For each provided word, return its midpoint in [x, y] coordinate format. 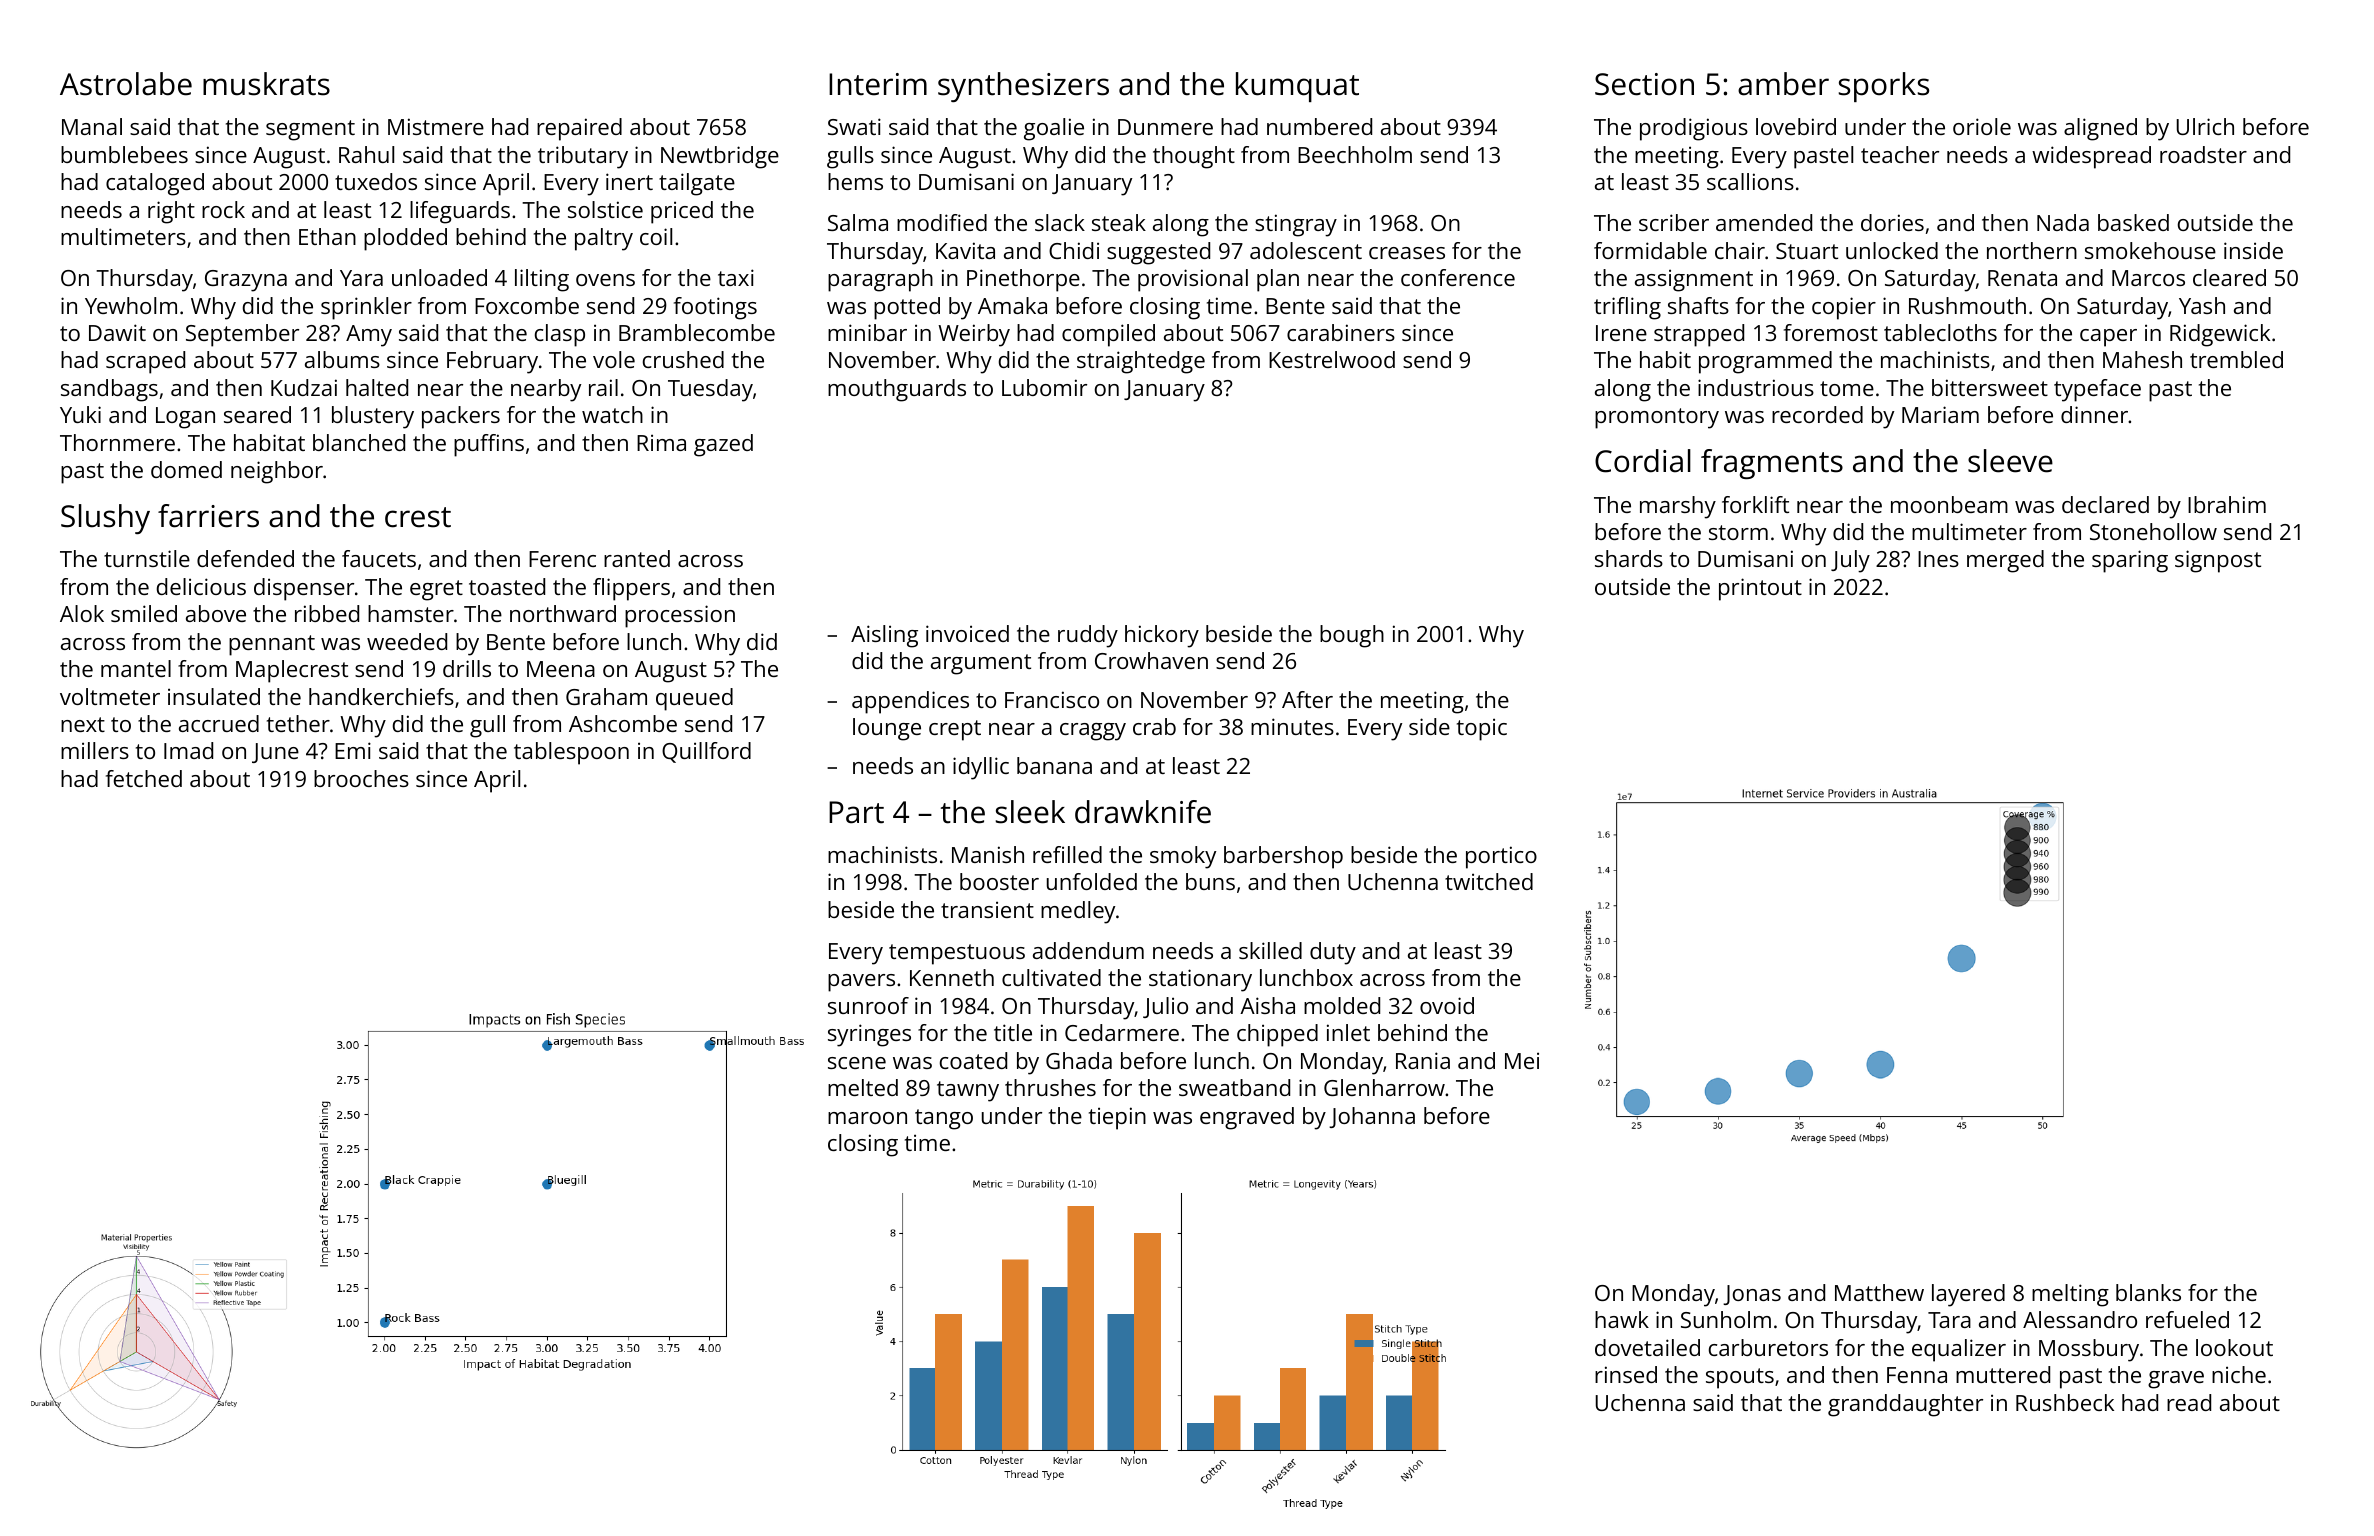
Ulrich [2205, 126]
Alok [82, 613]
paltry [604, 239]
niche [2239, 1374]
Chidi [1074, 250]
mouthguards [897, 390]
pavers [861, 983]
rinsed [1626, 1374]
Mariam [1940, 414]
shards [1629, 558]
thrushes [1050, 1087]
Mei [1522, 1060]
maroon [867, 1118]
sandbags [109, 390]
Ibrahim [2227, 504]
